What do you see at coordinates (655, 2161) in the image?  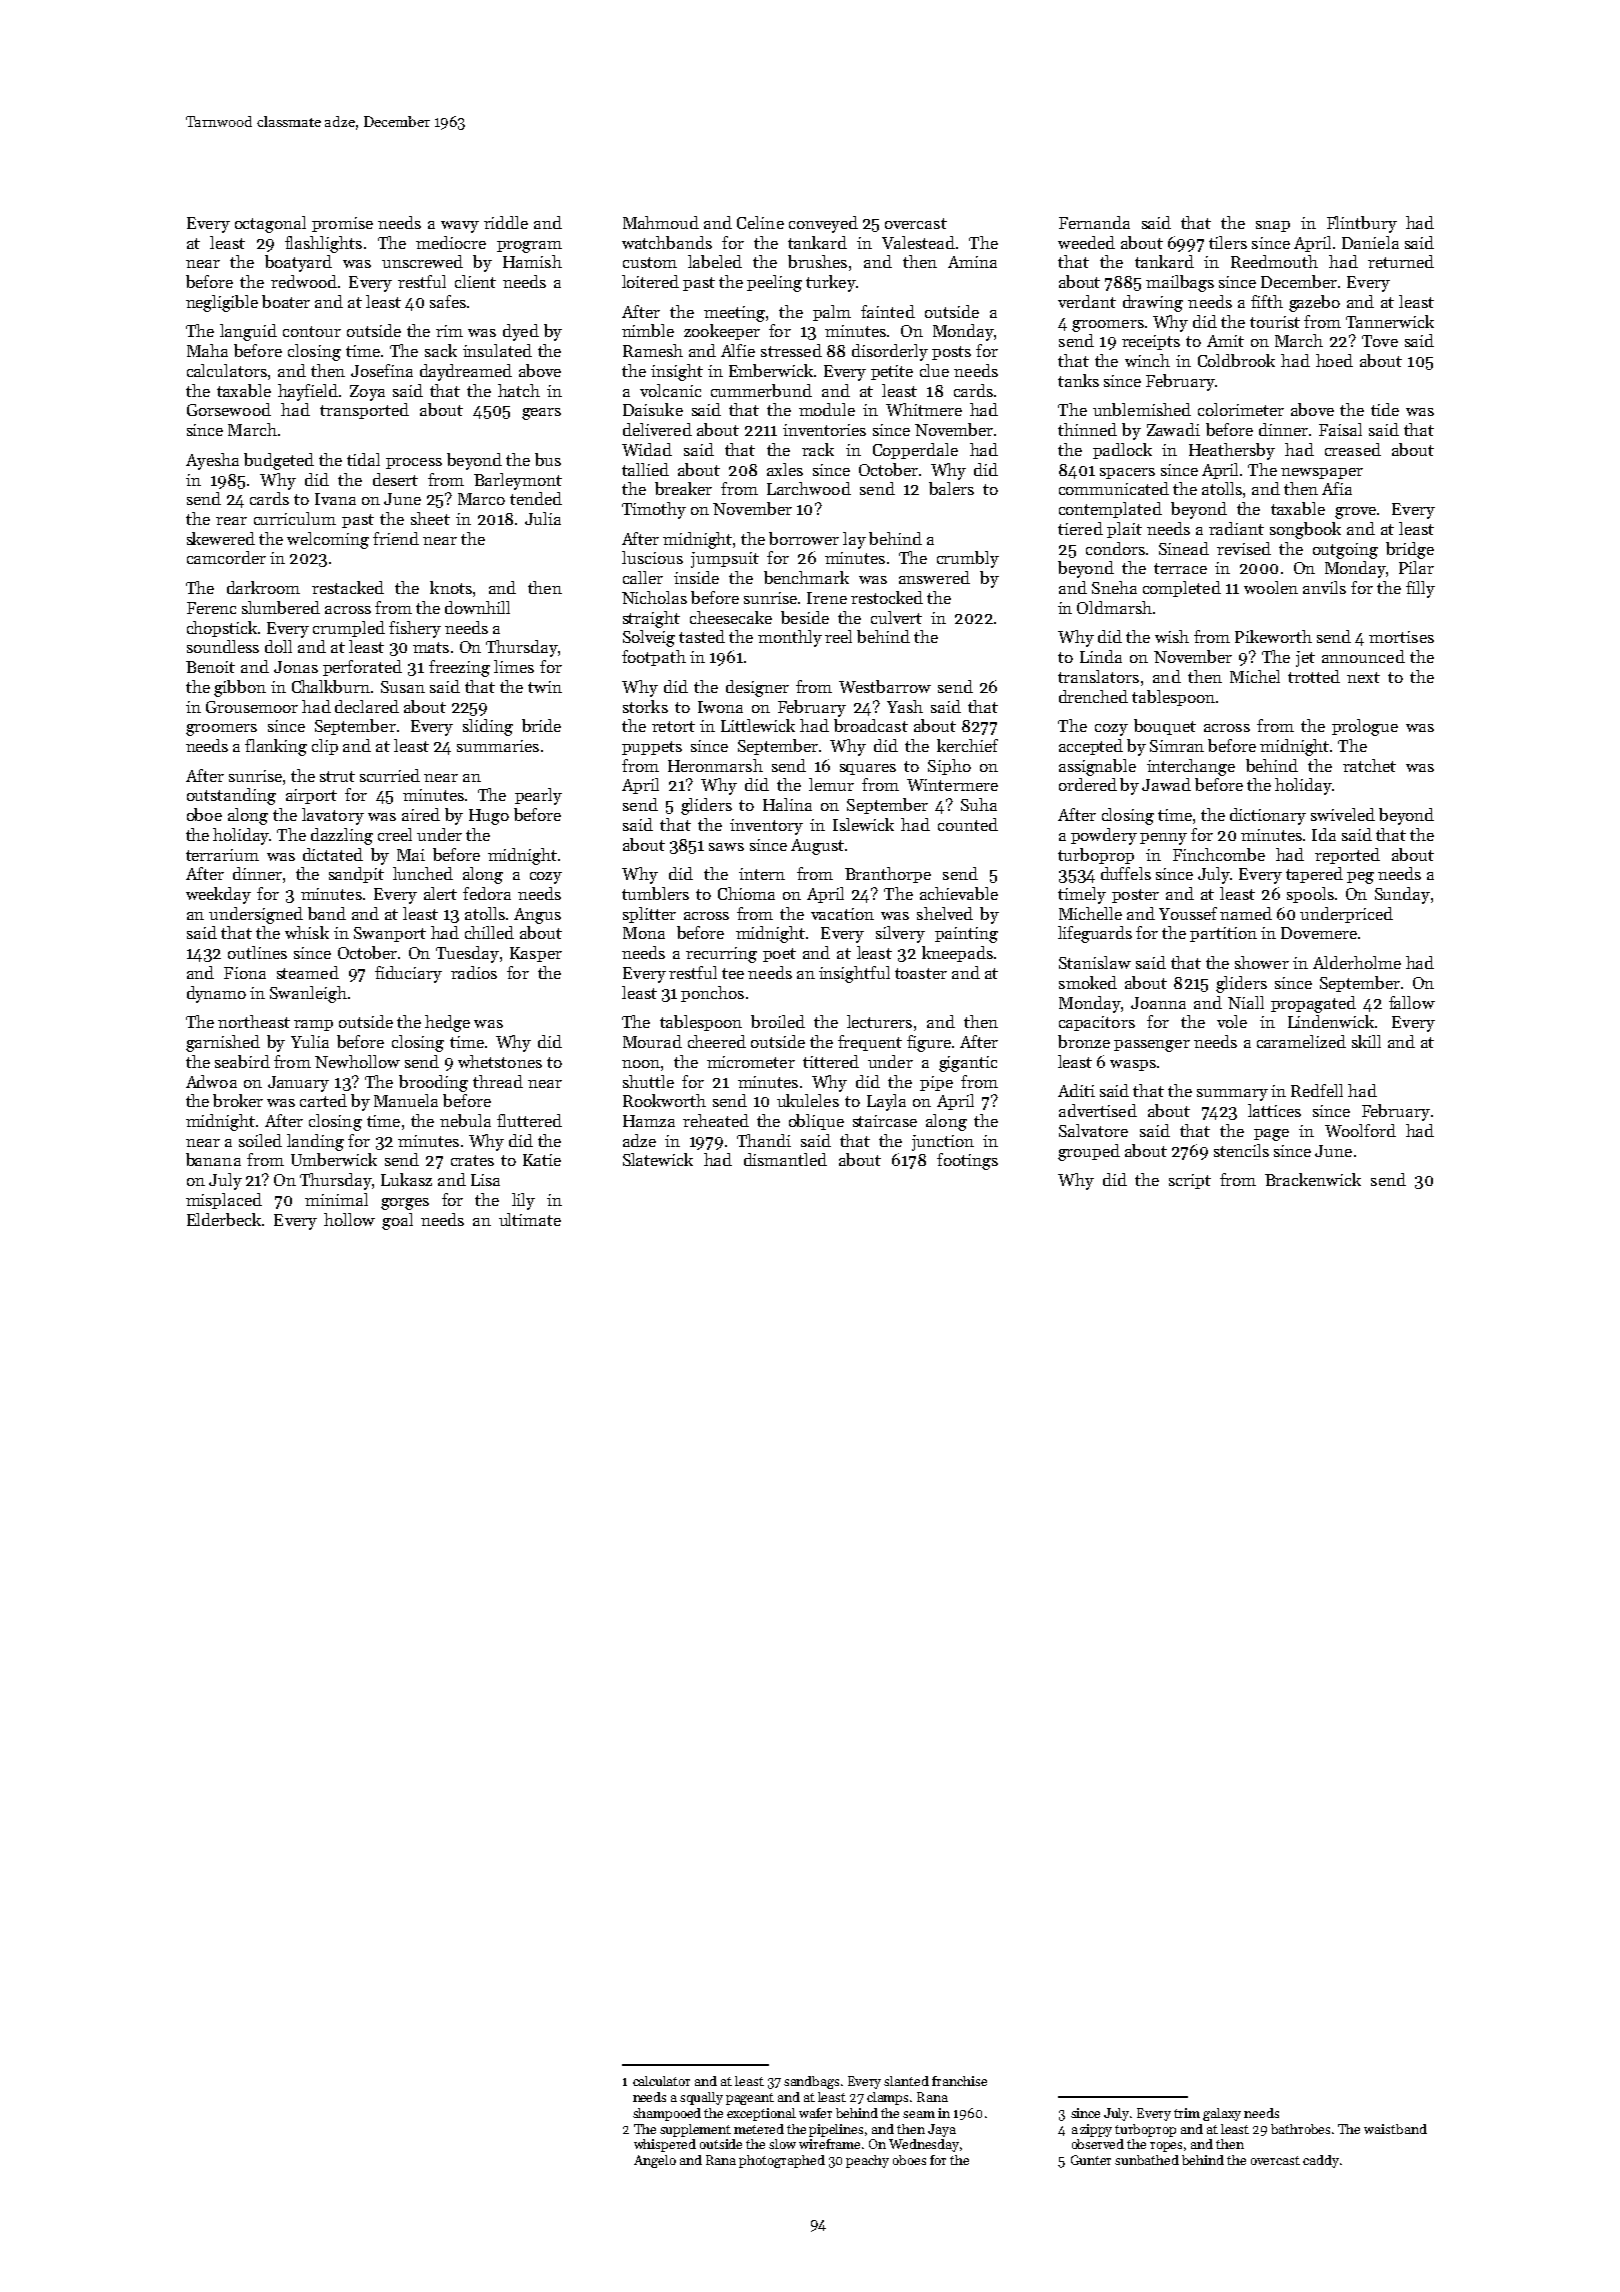 I see `Angelo` at bounding box center [655, 2161].
